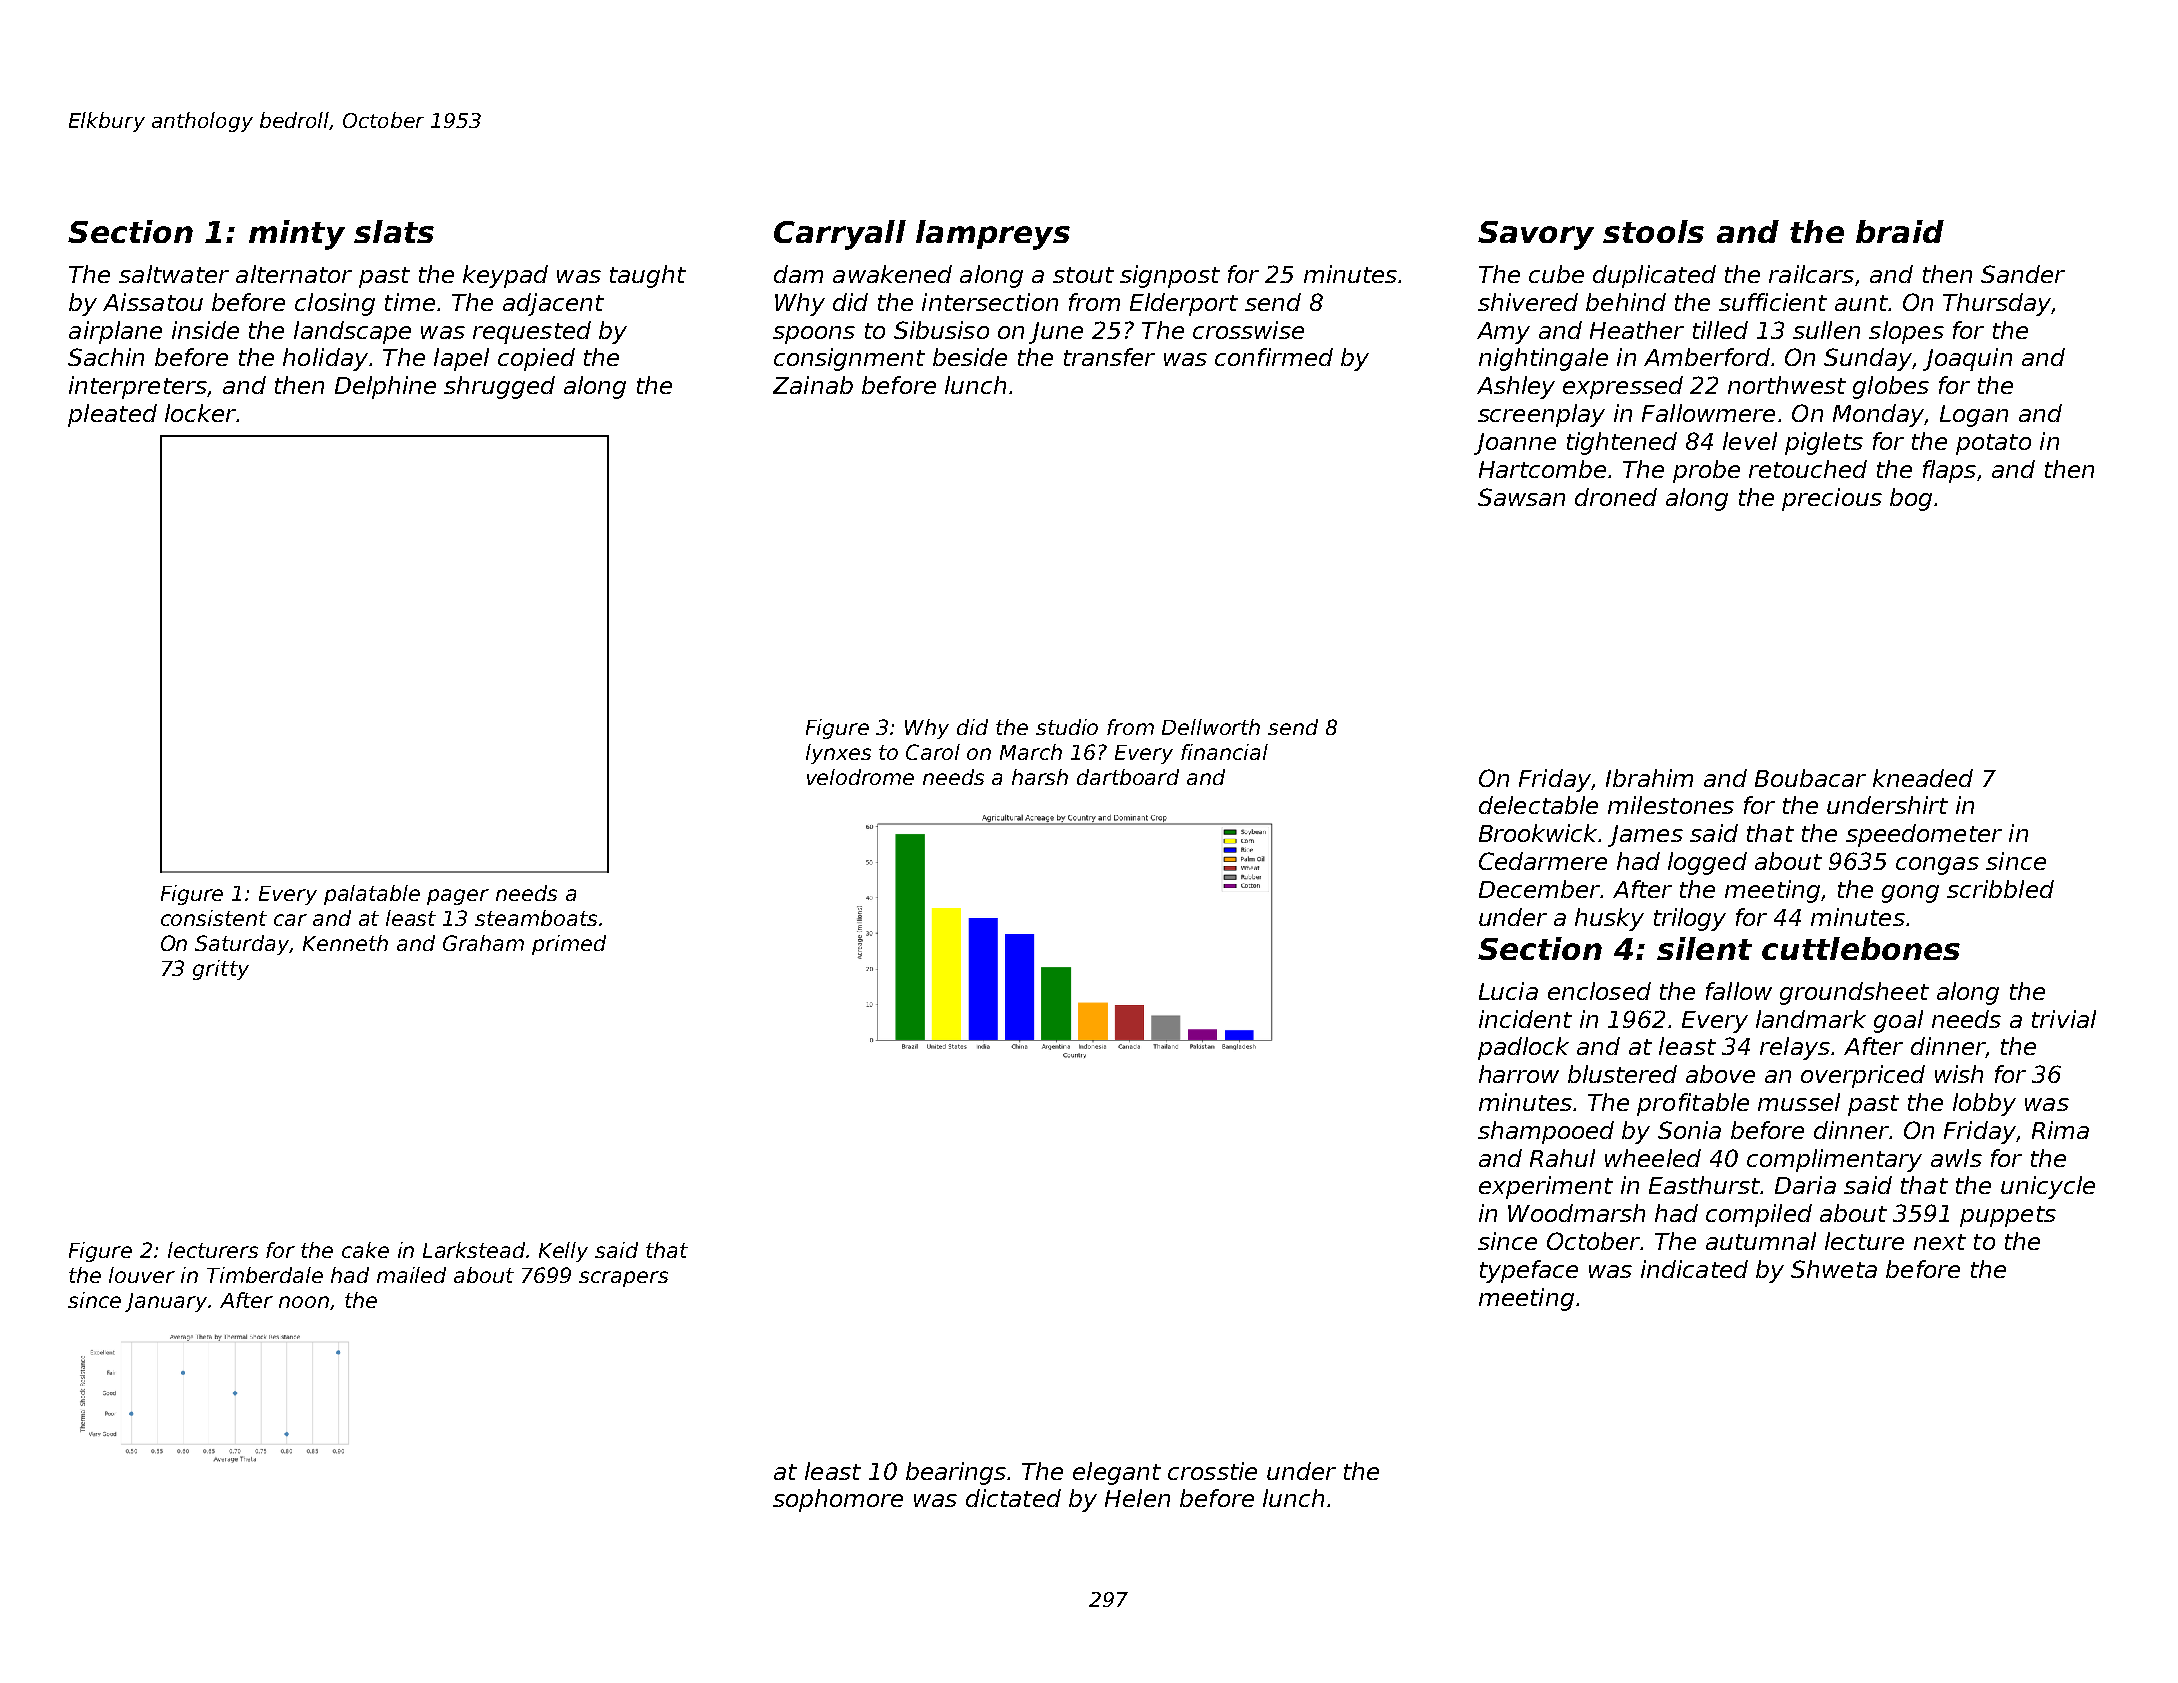 This page has width=2178, height=1683. I want to click on gritty, so click(221, 970).
